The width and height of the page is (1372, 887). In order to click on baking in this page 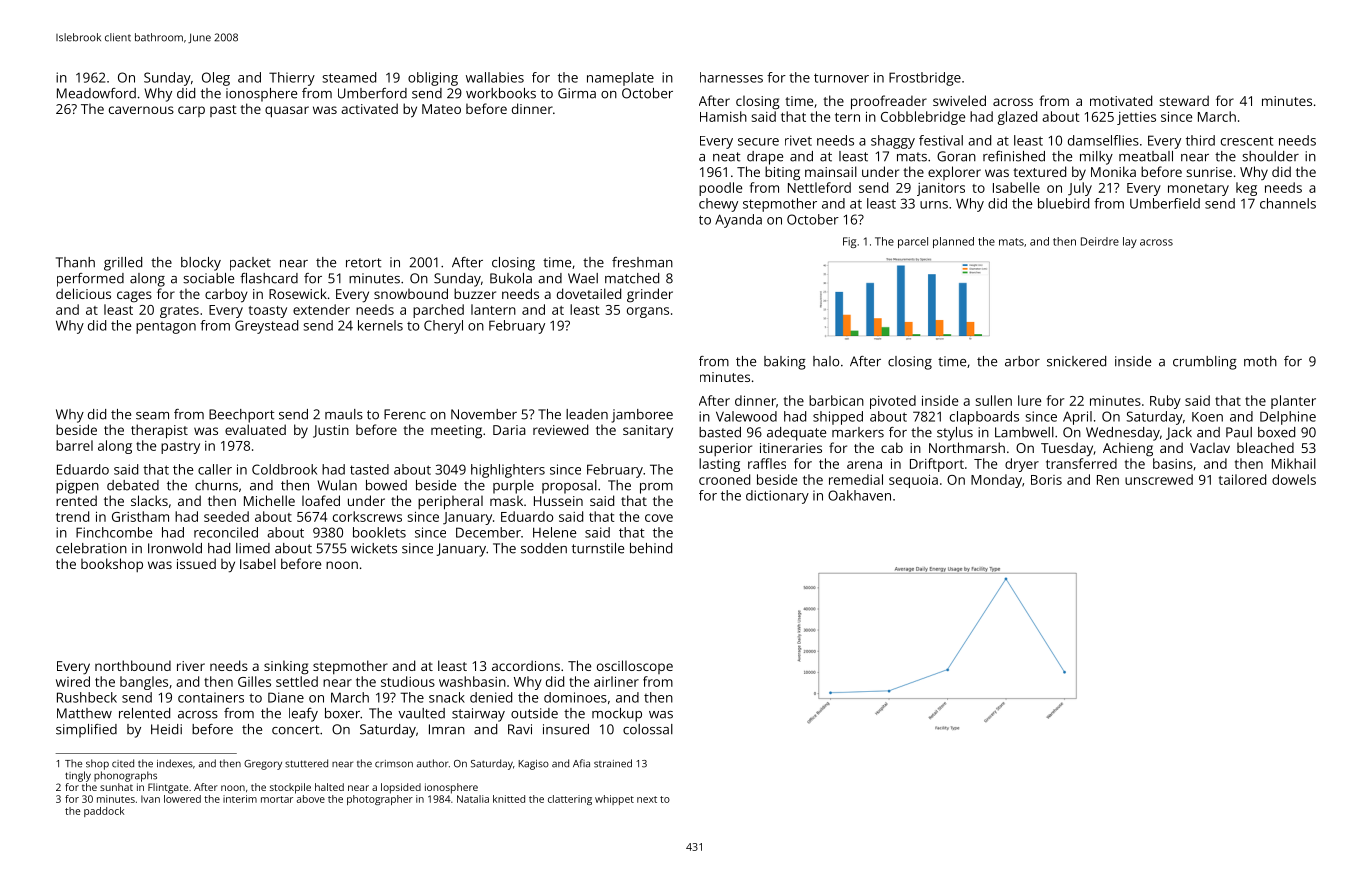, I will do `click(785, 363)`.
